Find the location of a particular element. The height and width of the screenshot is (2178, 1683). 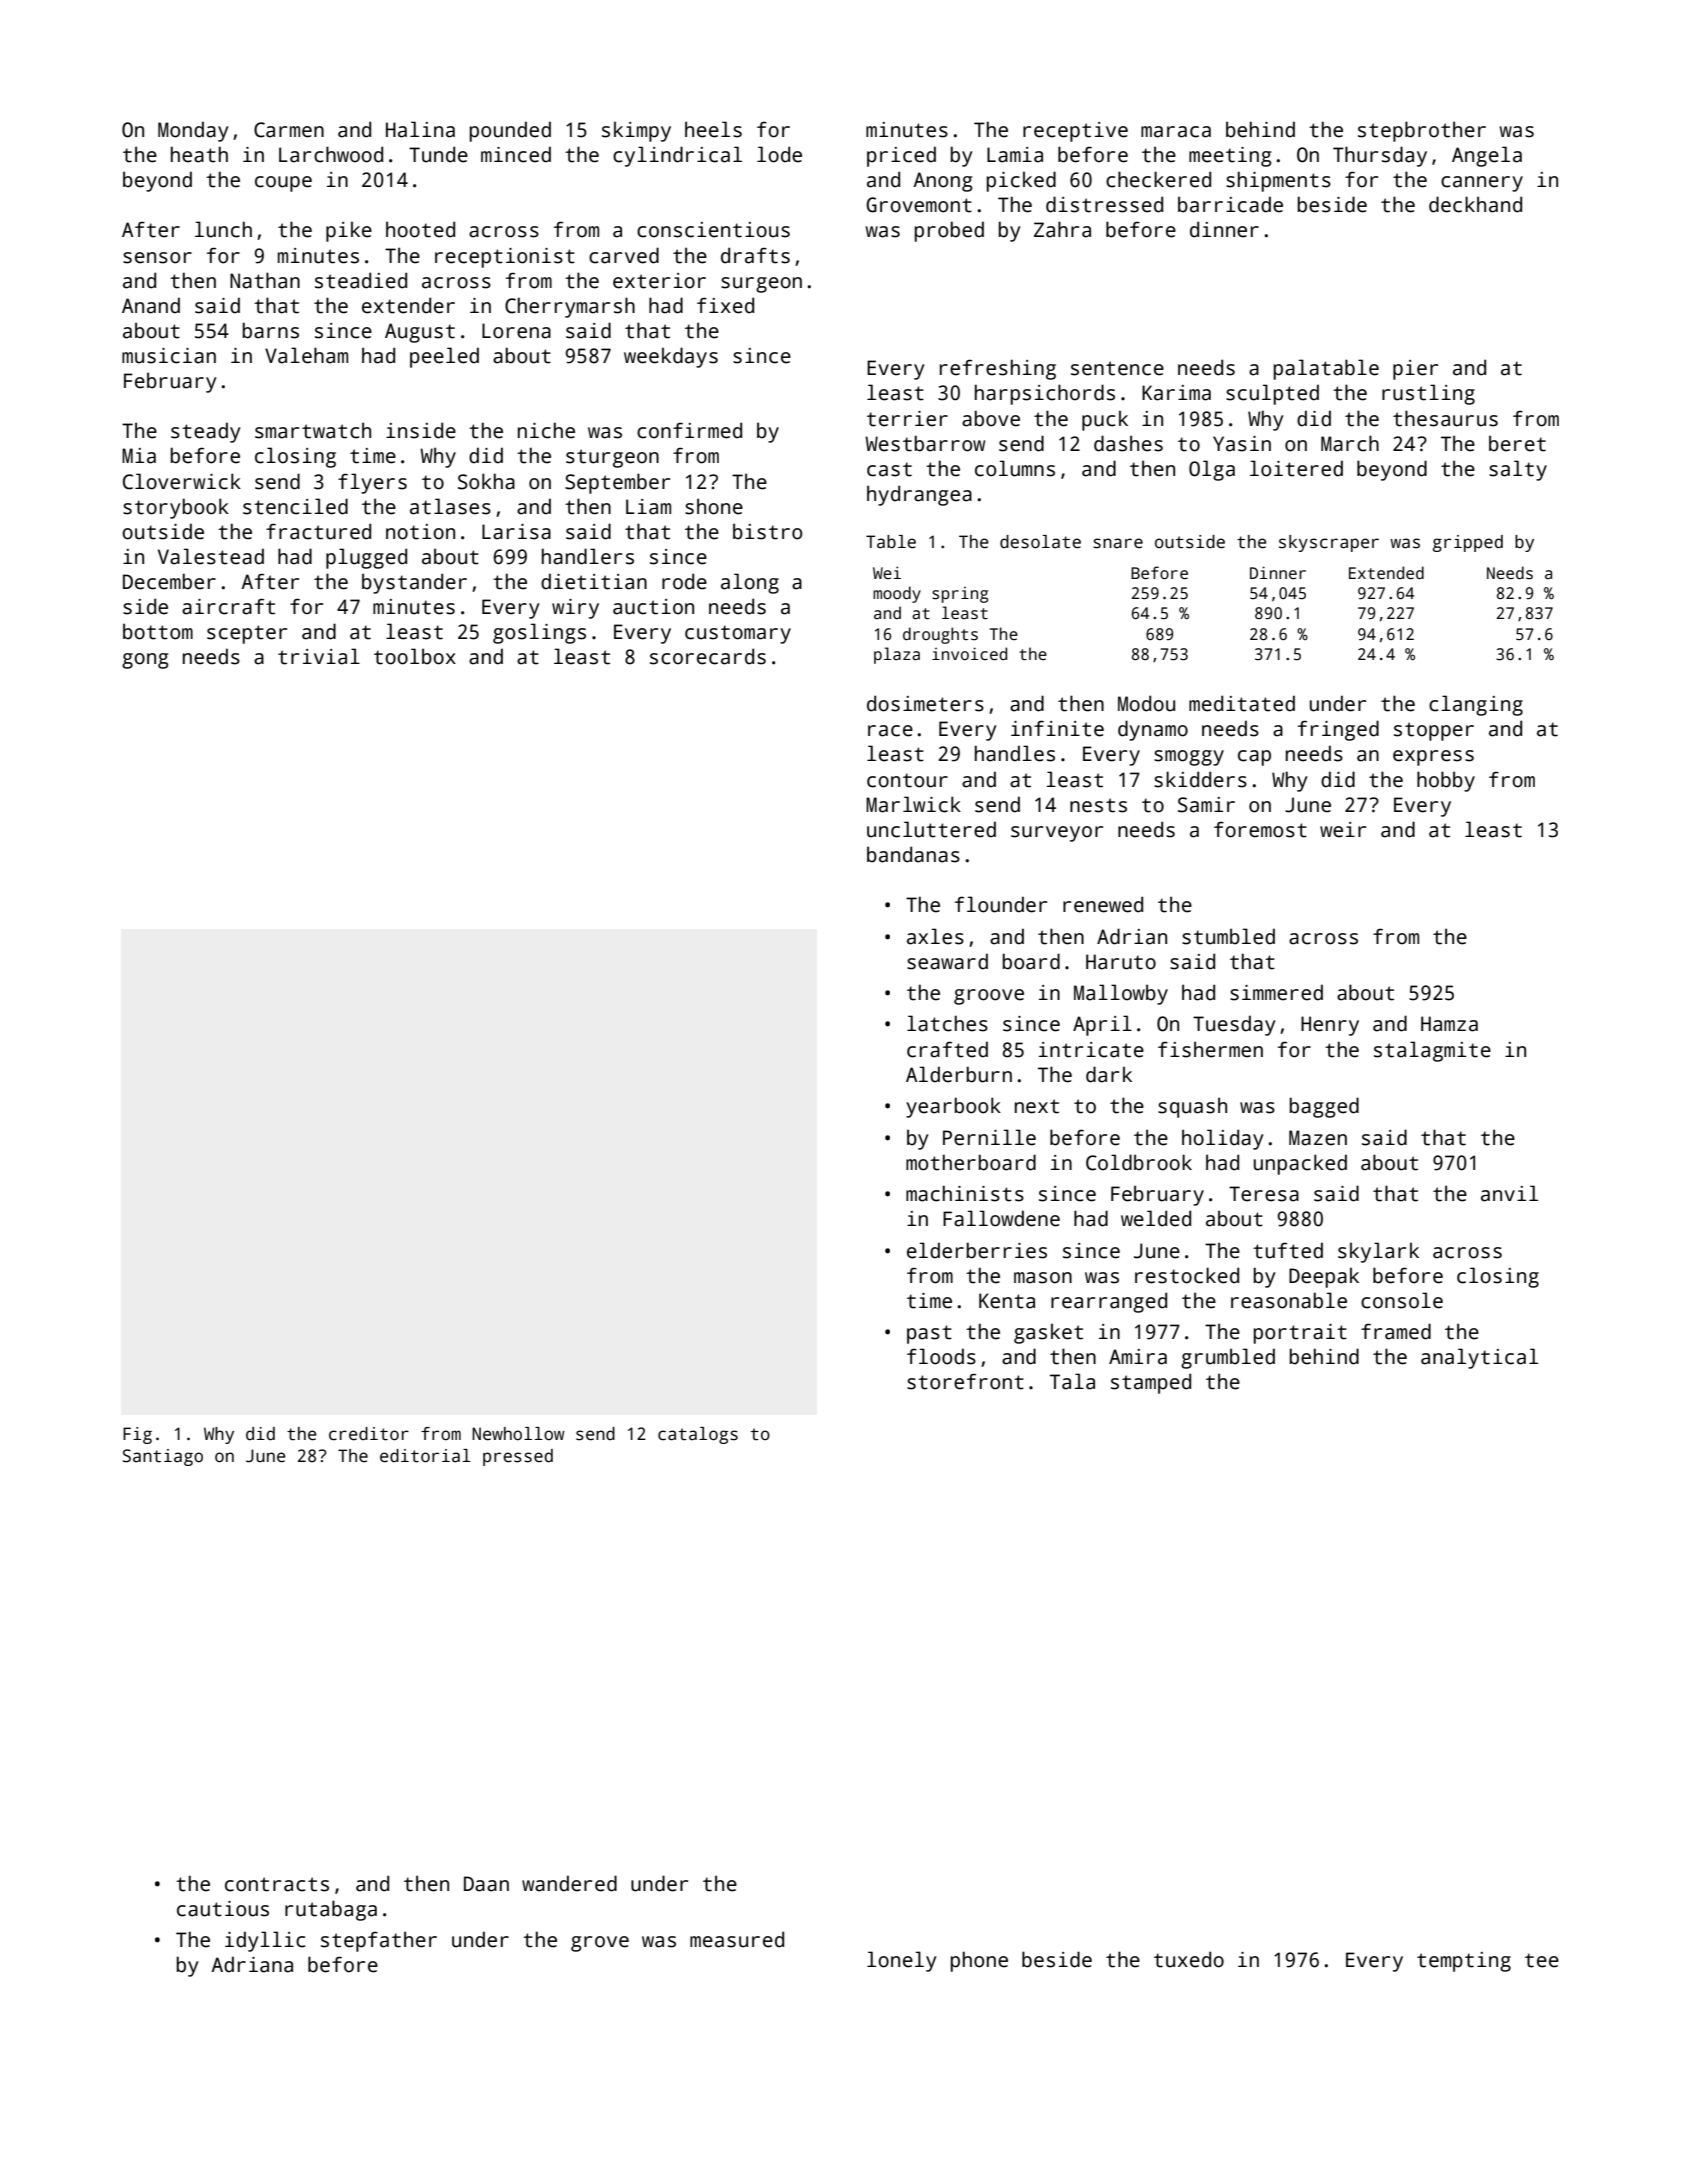

fixed is located at coordinates (725, 305).
